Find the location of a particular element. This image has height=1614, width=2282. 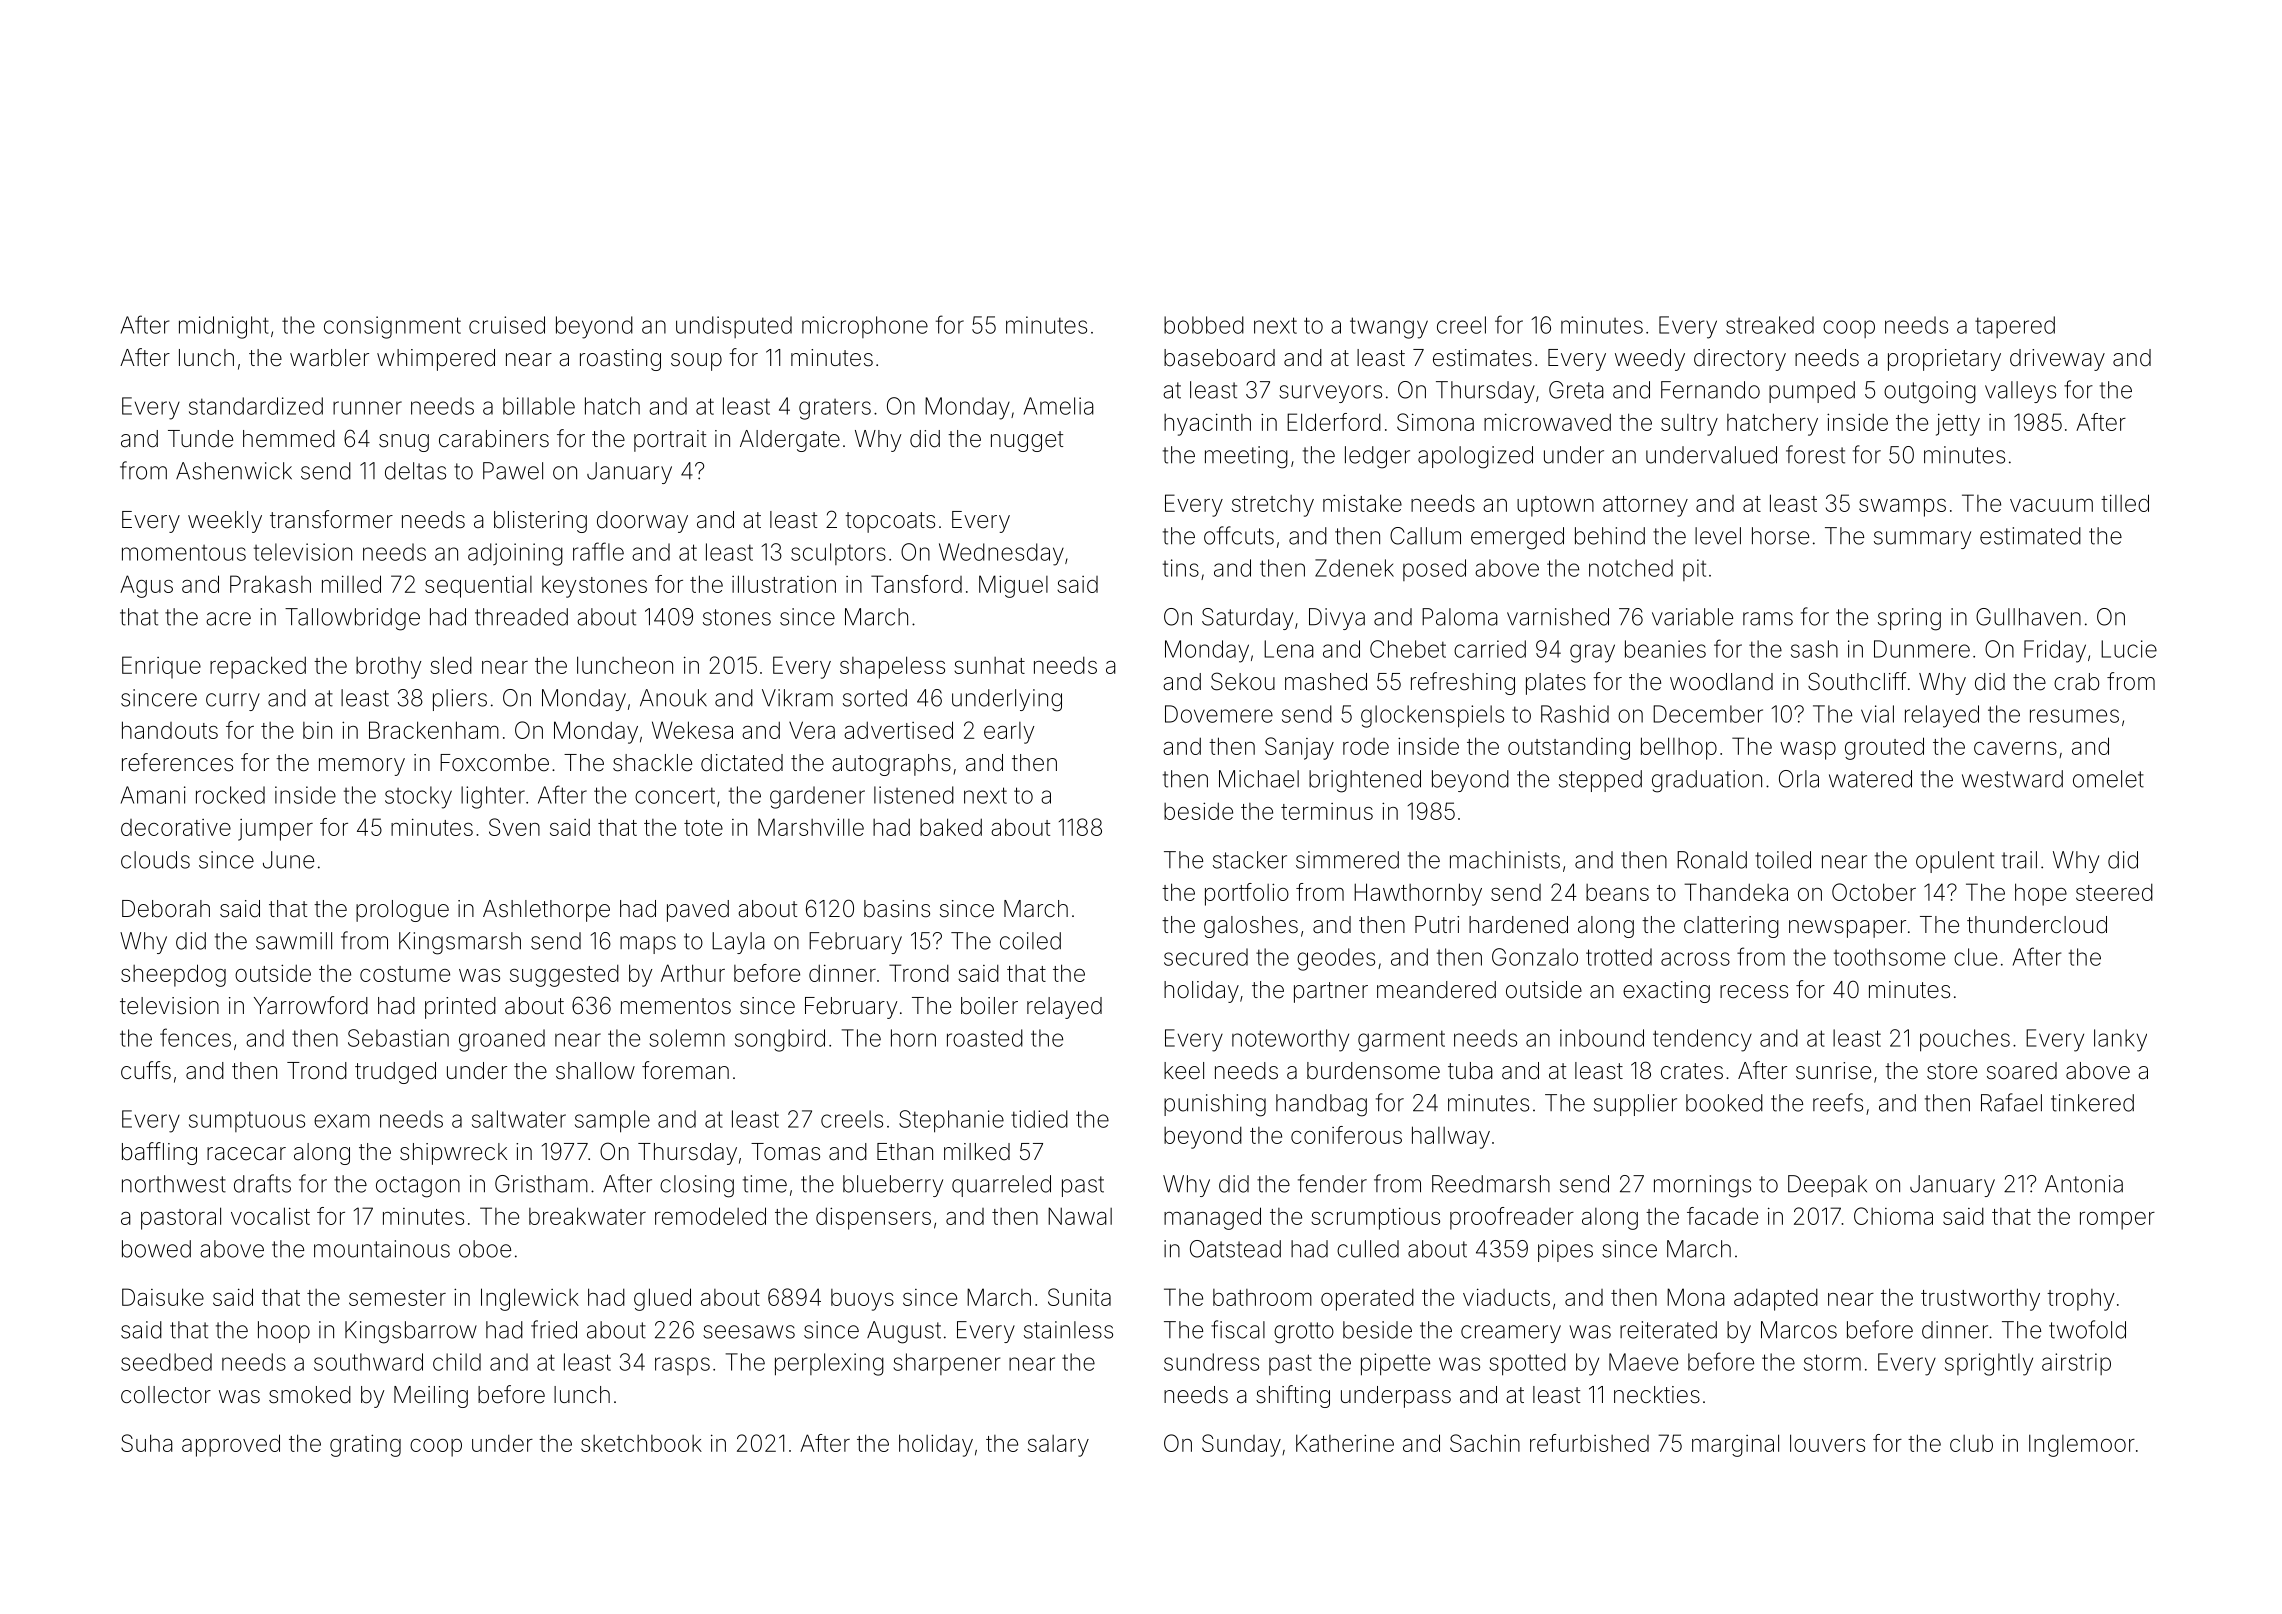

grating is located at coordinates (365, 1445).
